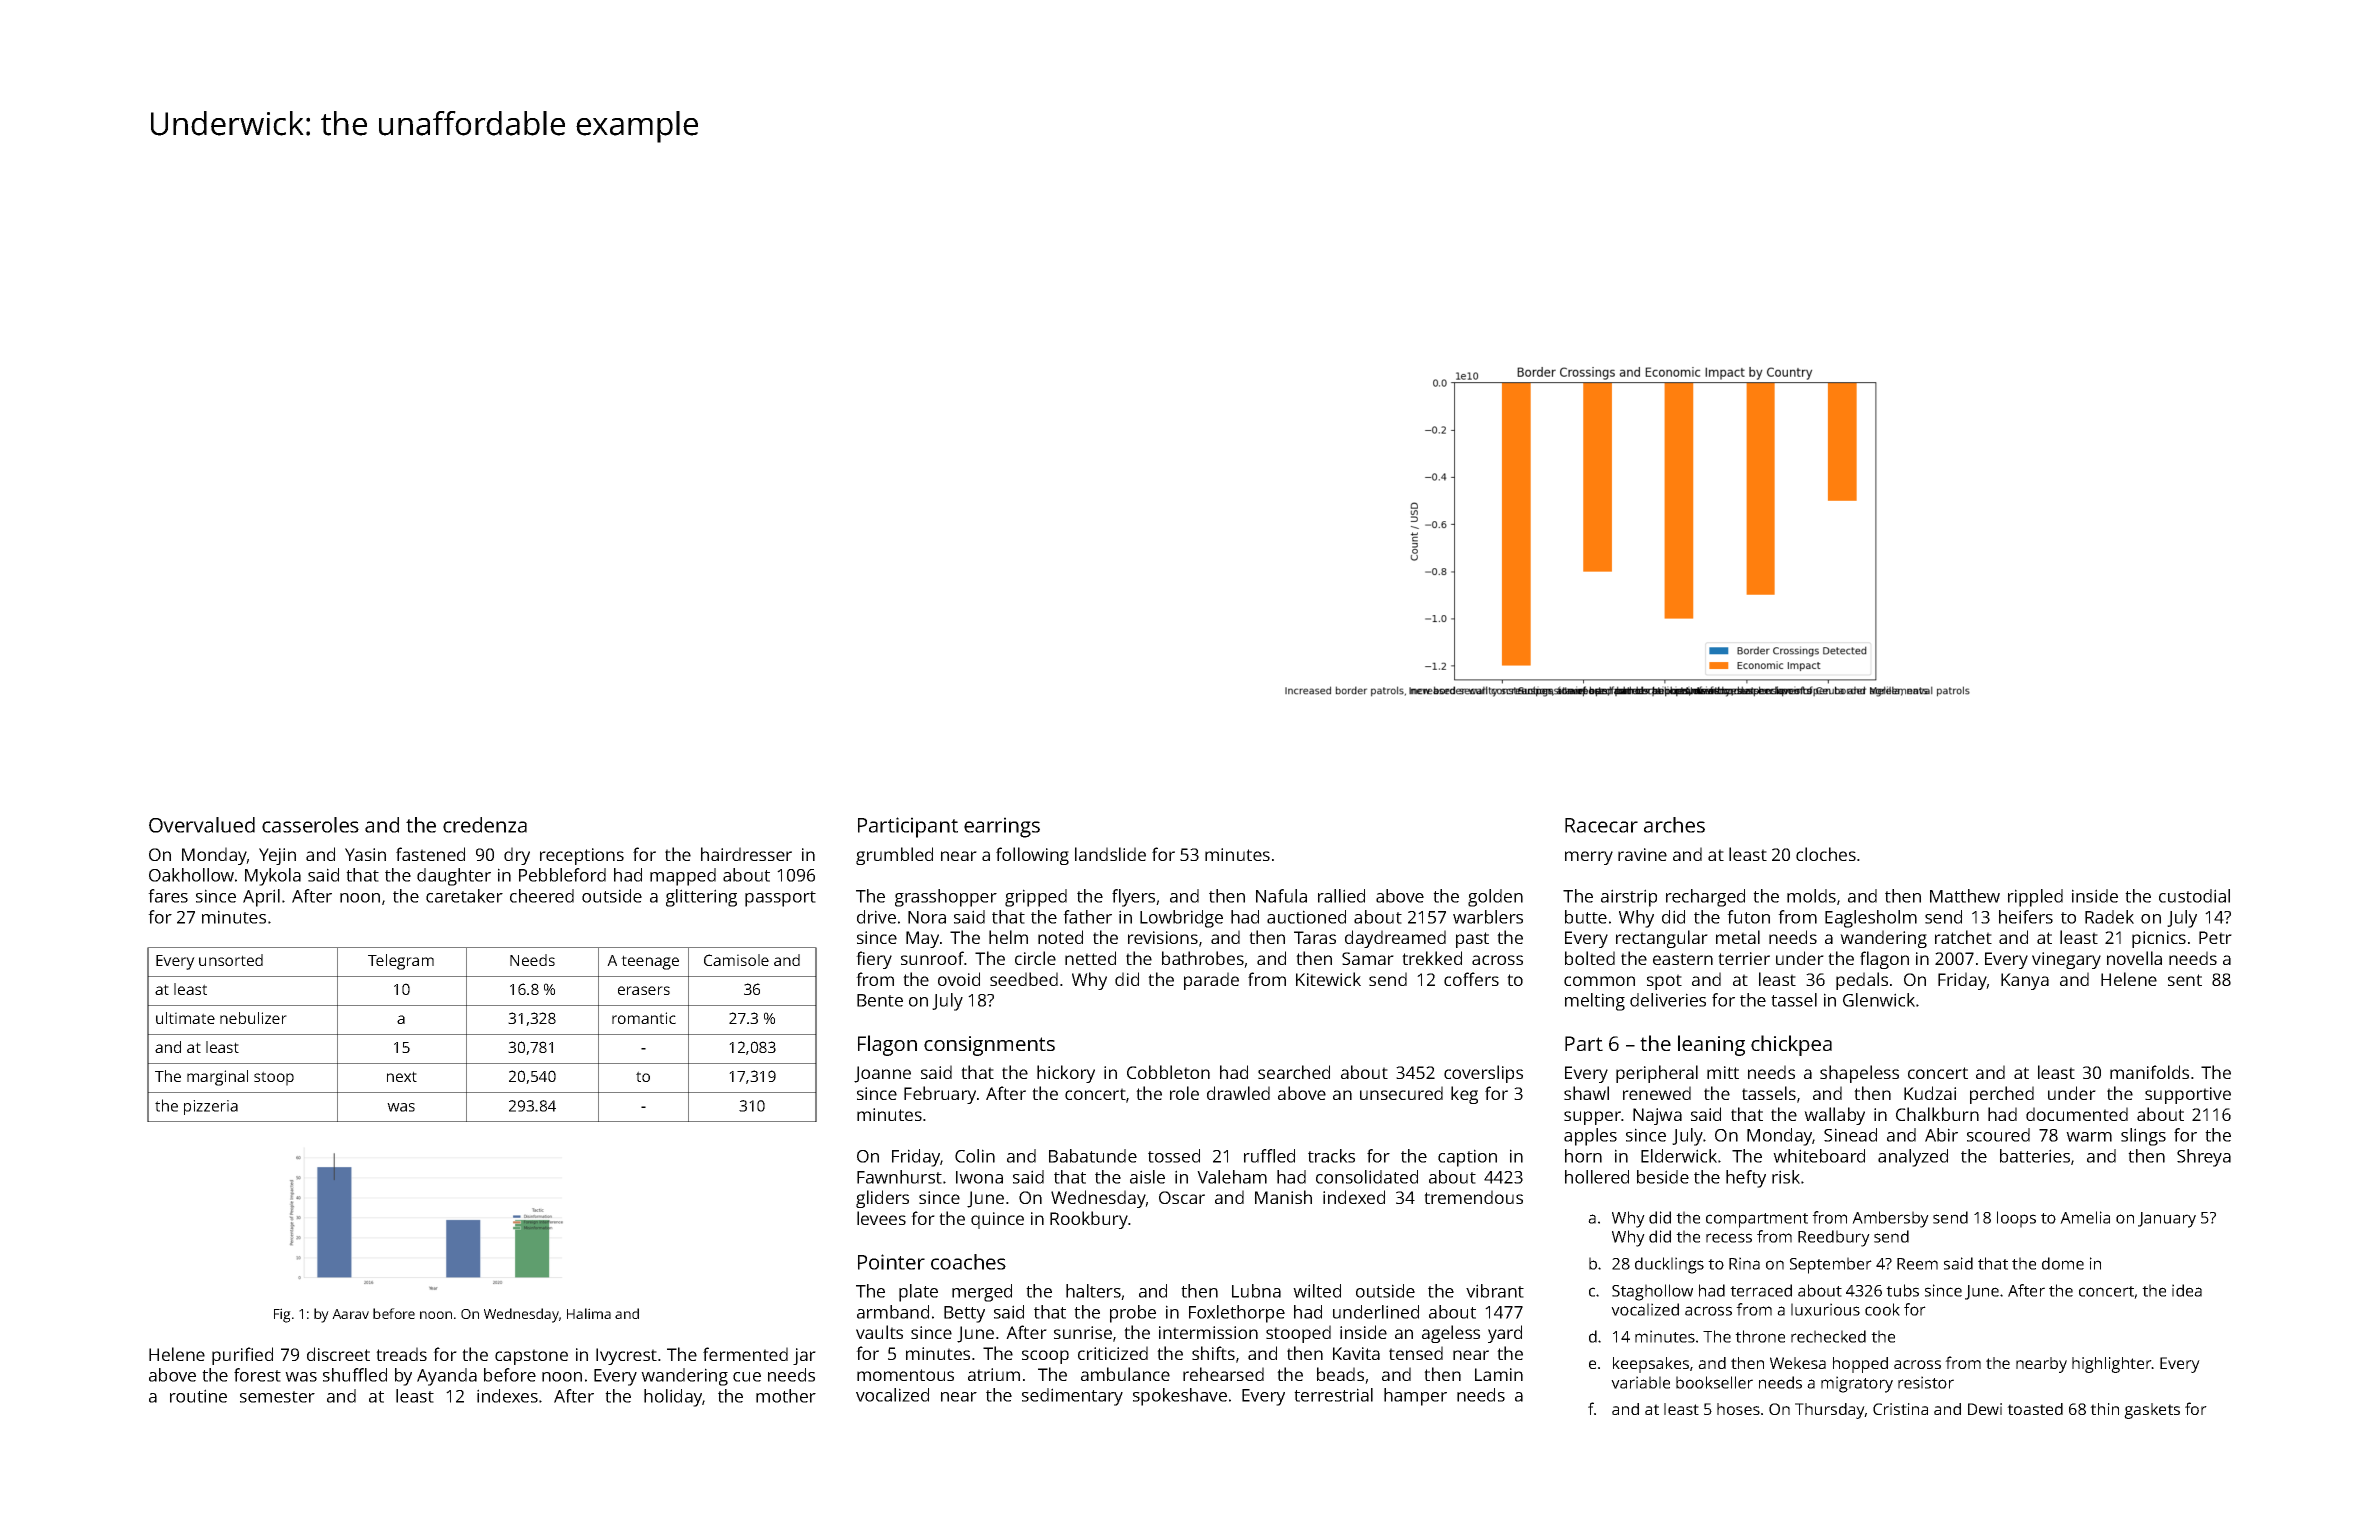 This screenshot has height=1540, width=2380. Describe the element at coordinates (257, 1375) in the screenshot. I see `forest` at that location.
